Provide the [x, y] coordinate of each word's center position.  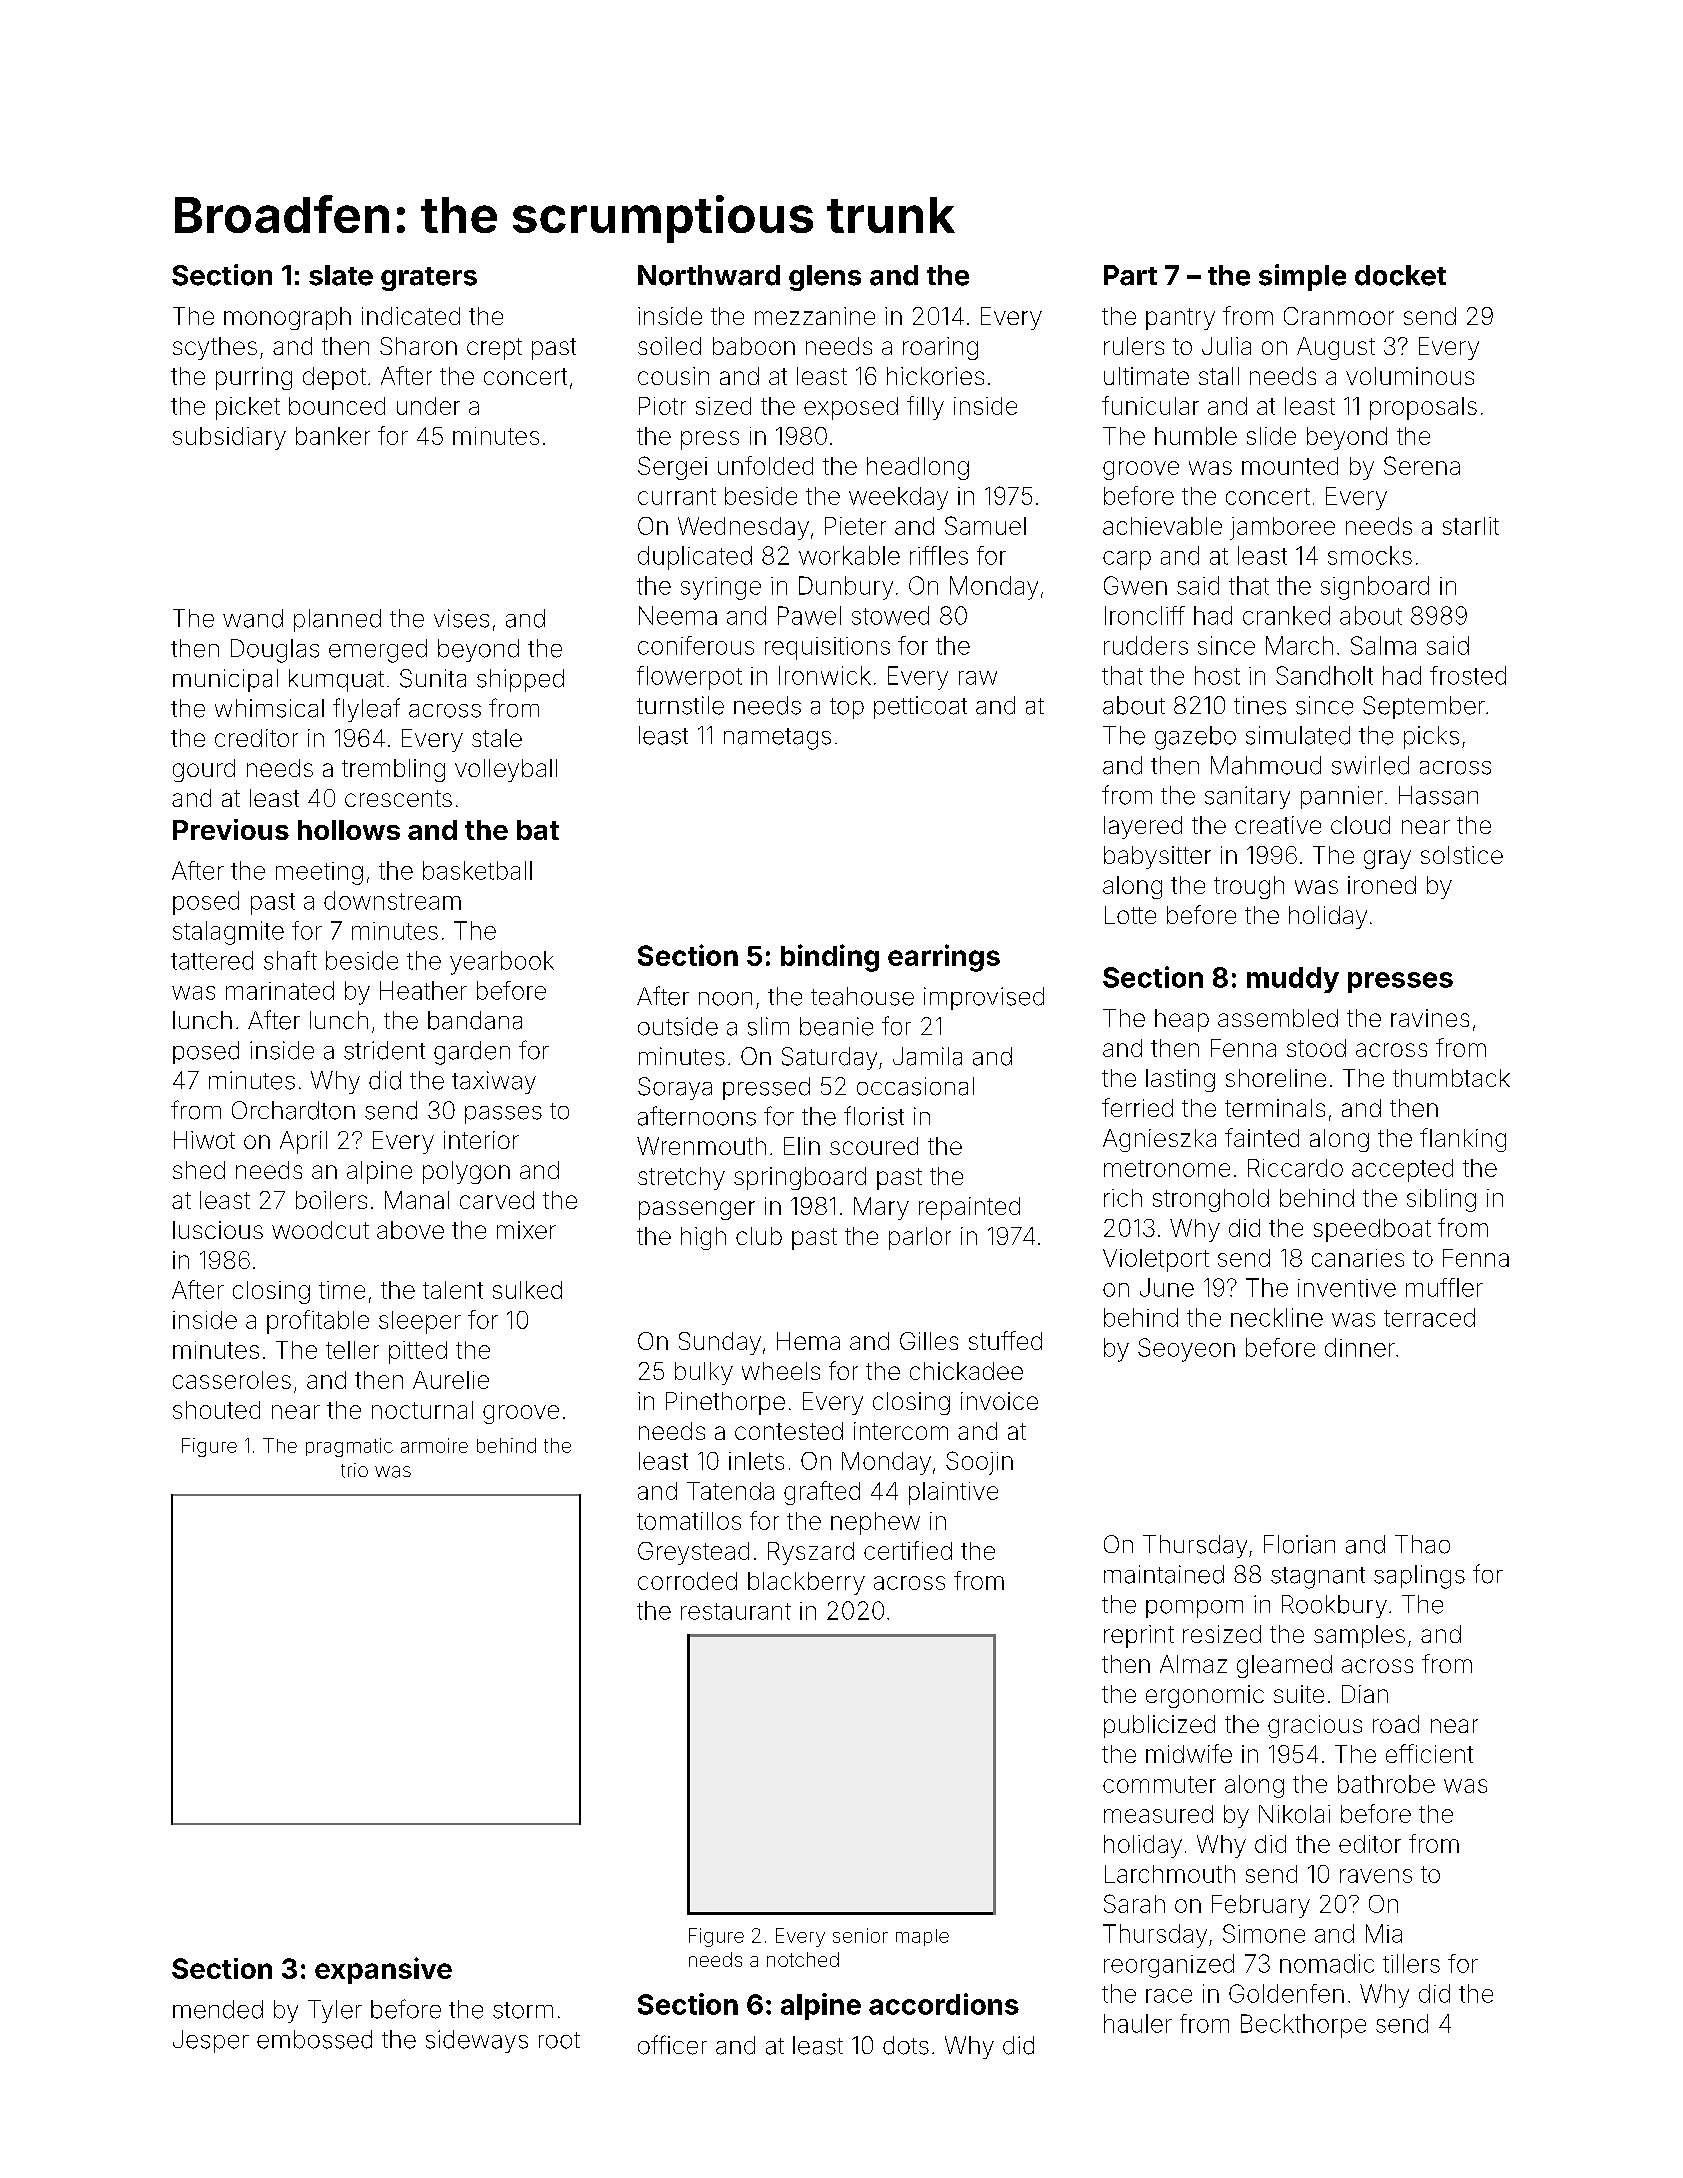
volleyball [506, 770]
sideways [477, 2041]
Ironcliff [1145, 615]
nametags [777, 739]
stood [1316, 1048]
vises [461, 618]
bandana [475, 1020]
